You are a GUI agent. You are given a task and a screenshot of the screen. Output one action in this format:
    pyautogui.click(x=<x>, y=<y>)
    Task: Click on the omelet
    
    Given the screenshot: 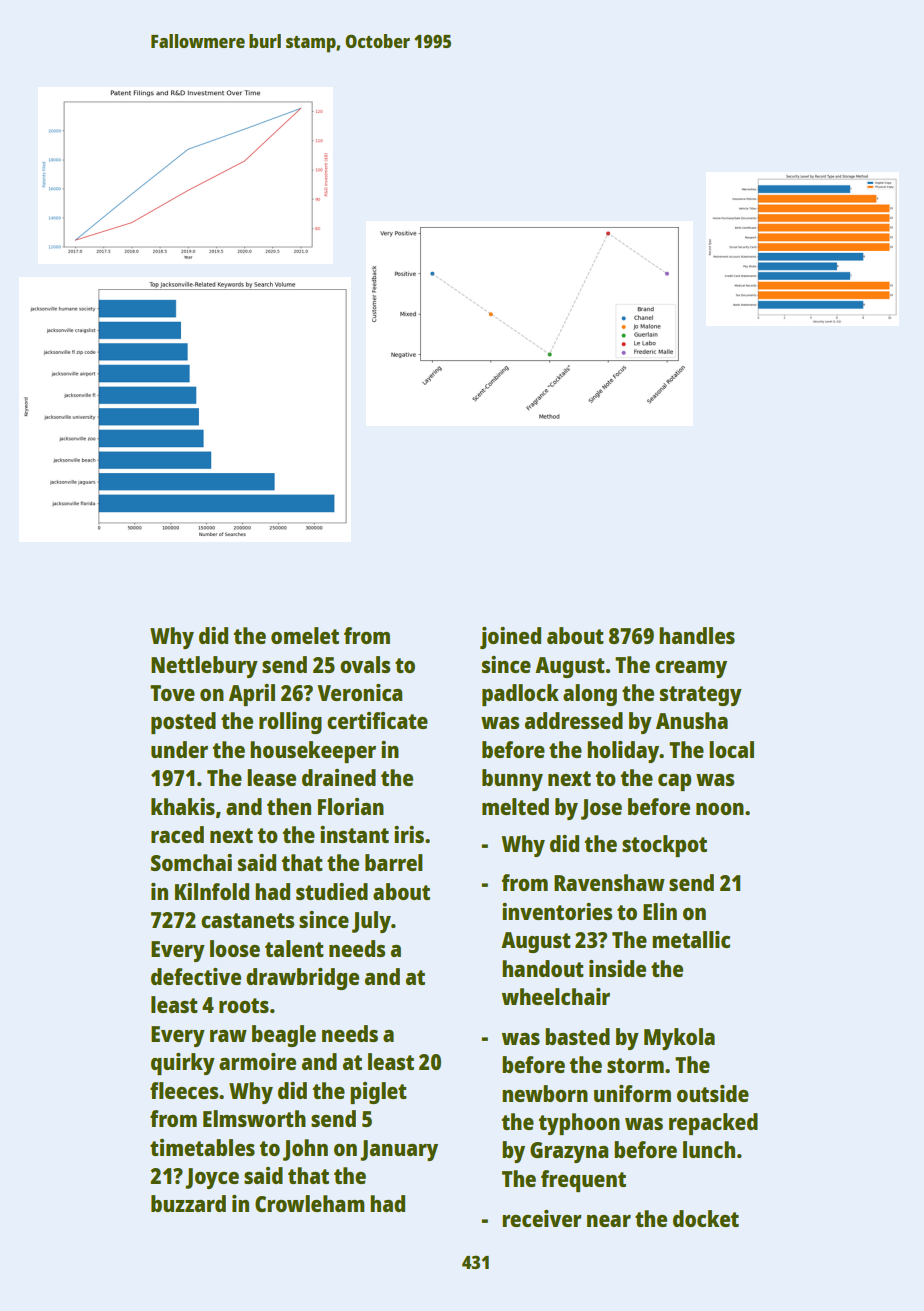 What is the action you would take?
    pyautogui.click(x=305, y=635)
